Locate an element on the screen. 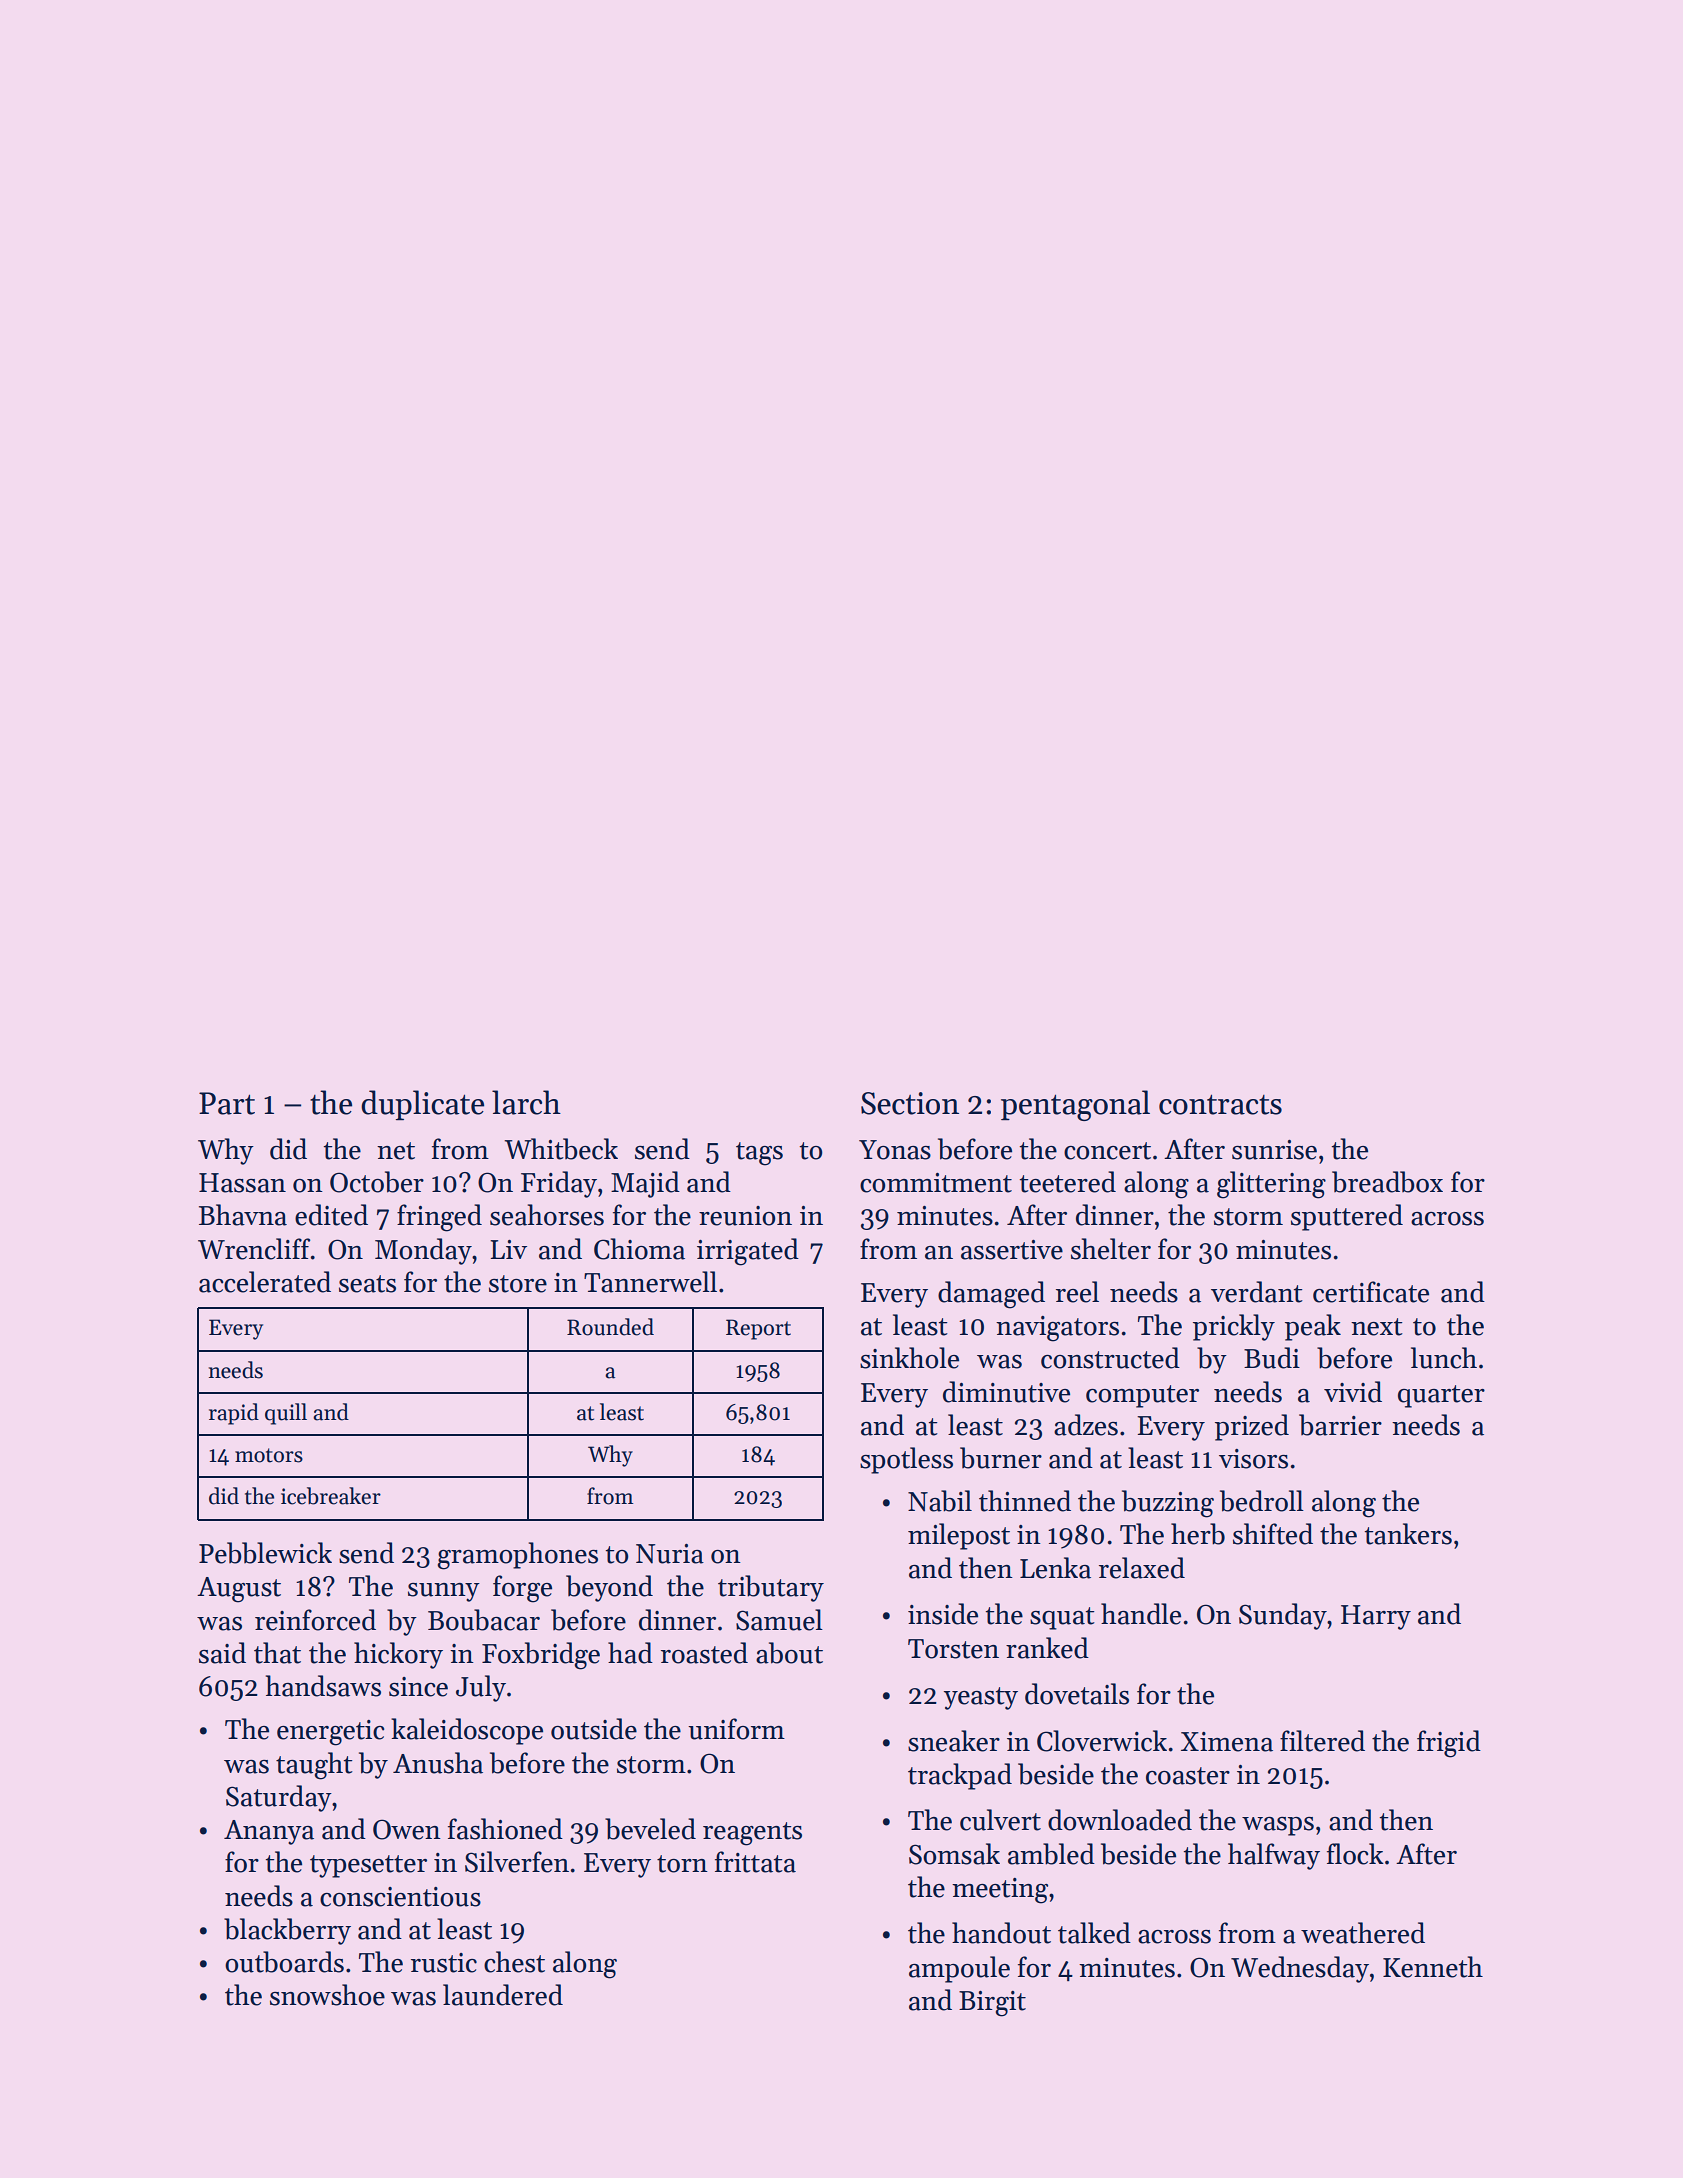 The width and height of the screenshot is (1683, 2178). pentagonal is located at coordinates (1075, 1105).
